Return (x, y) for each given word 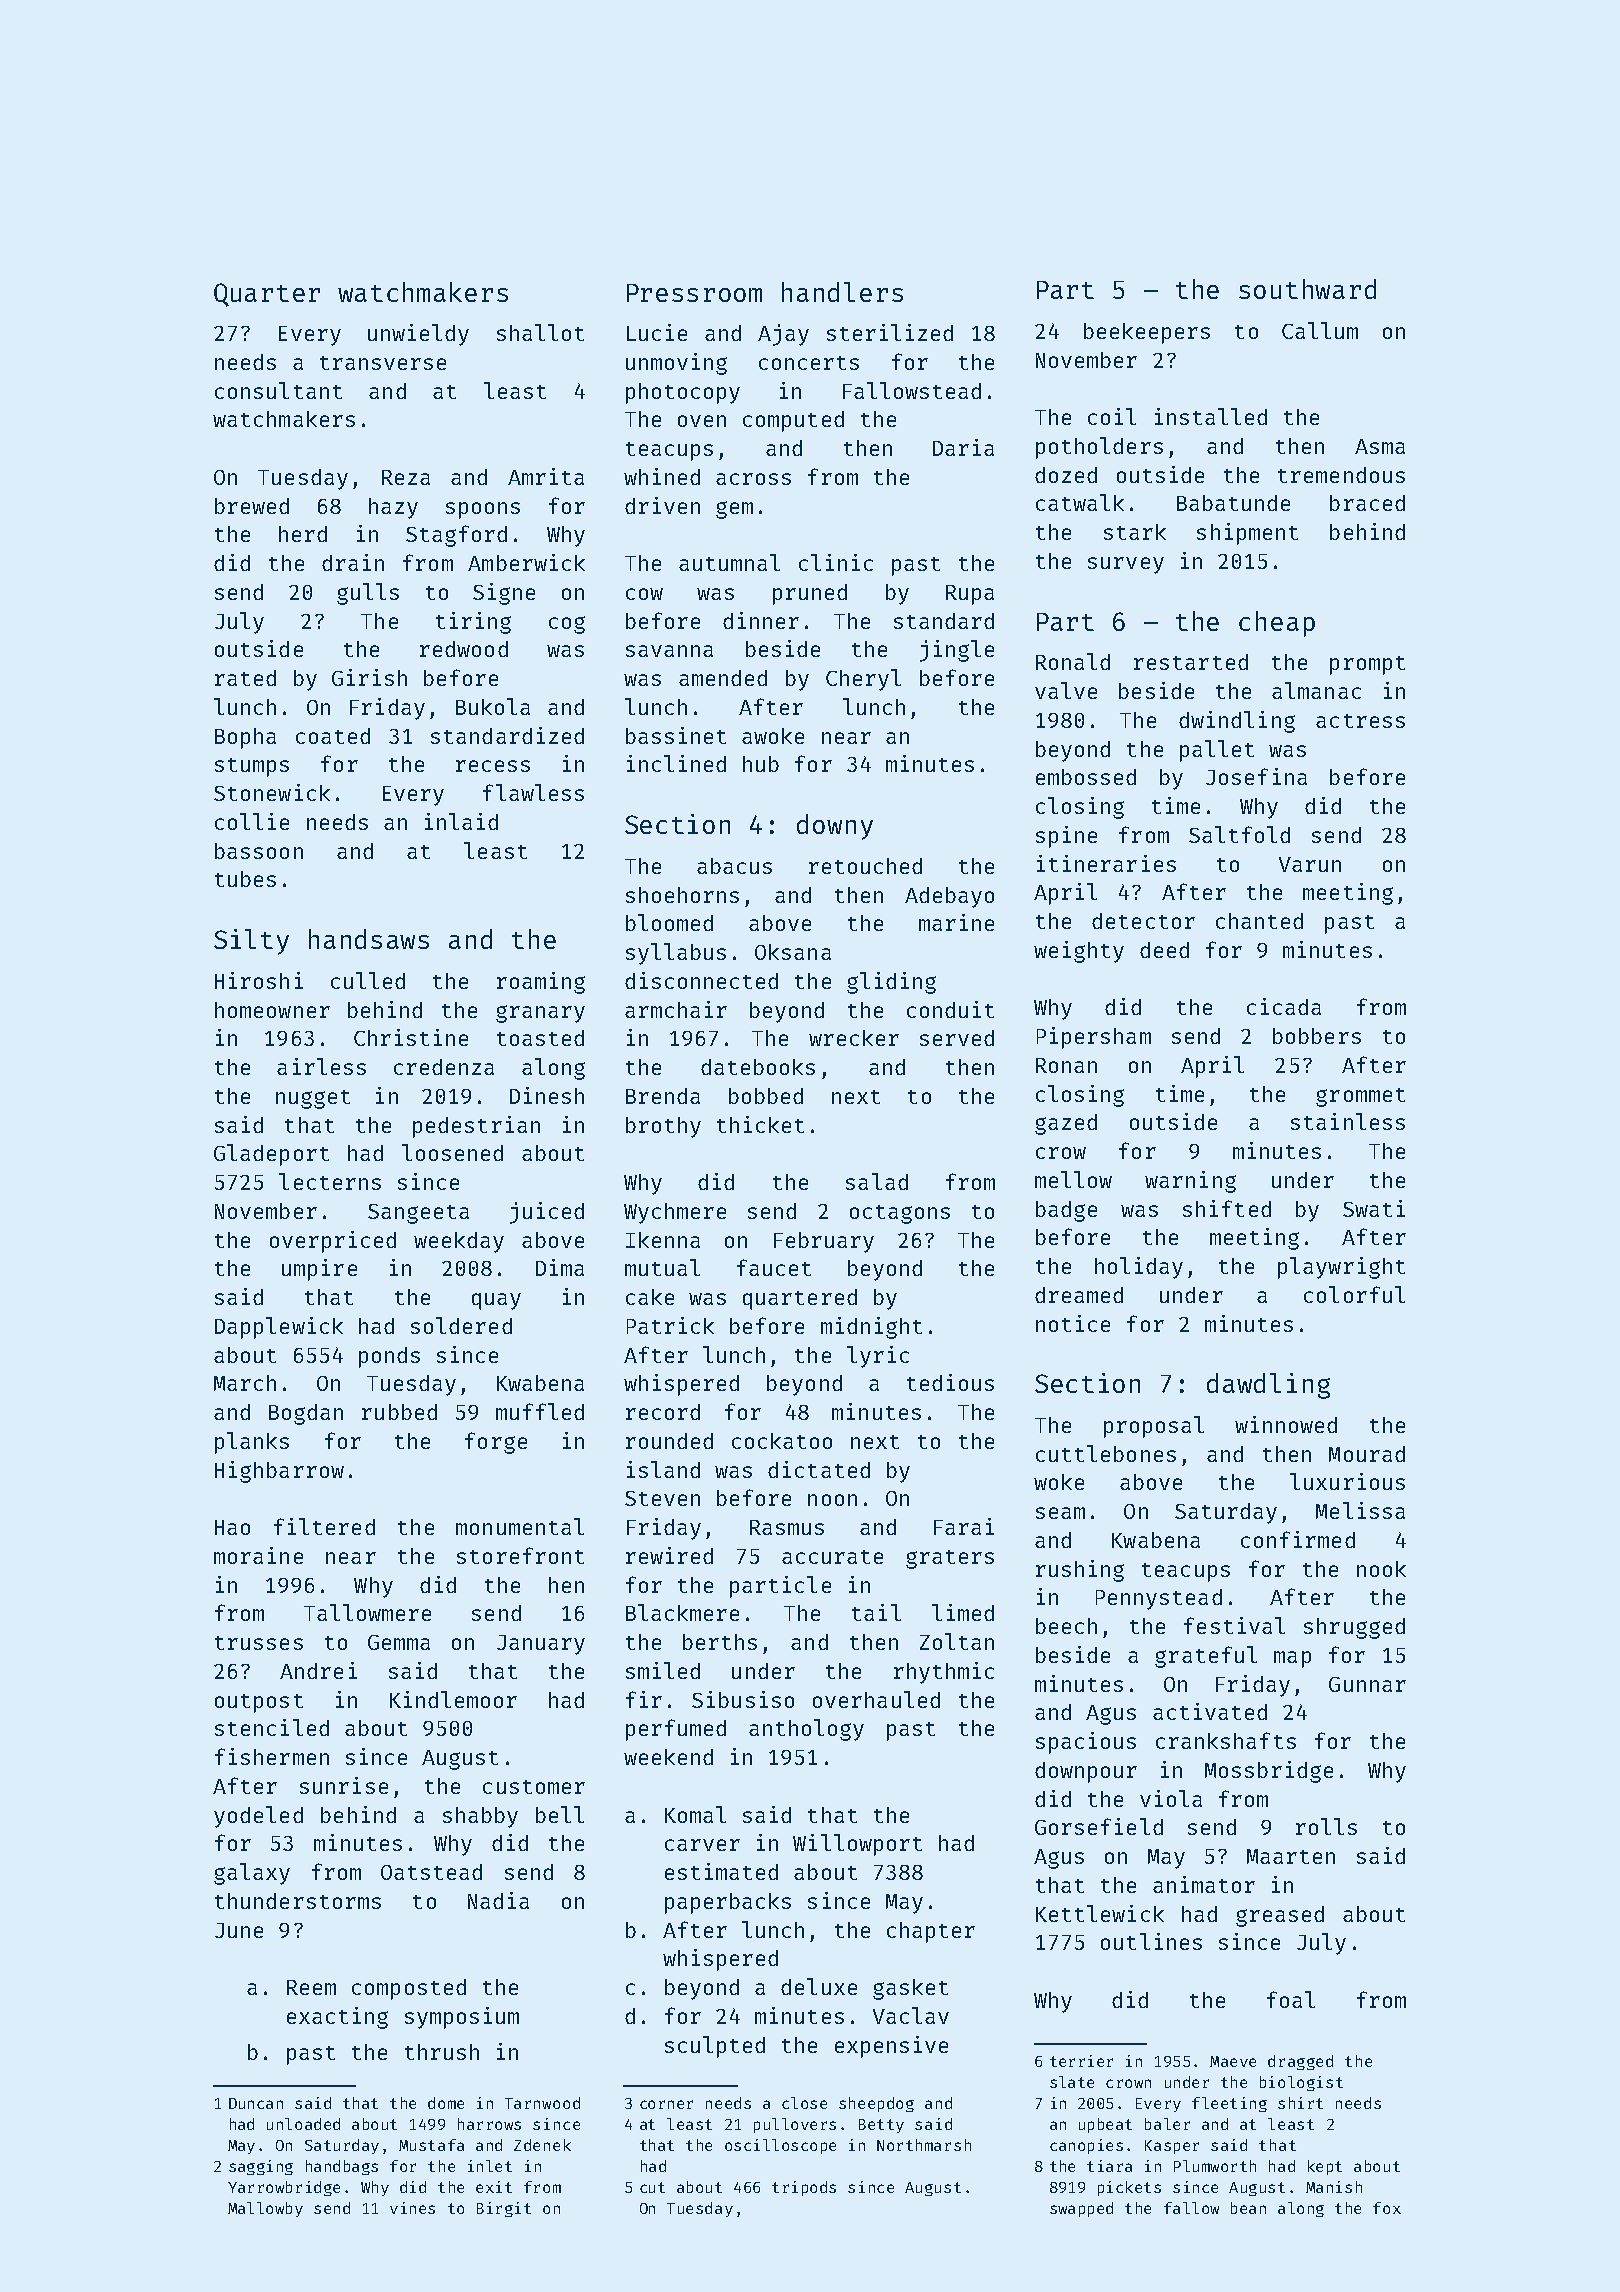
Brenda (663, 1096)
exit (494, 2187)
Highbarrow (279, 1472)
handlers (842, 292)
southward (1307, 289)
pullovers (795, 2125)
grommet (1360, 1097)
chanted (1259, 921)
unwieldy (418, 335)
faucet (774, 1267)
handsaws (369, 939)
